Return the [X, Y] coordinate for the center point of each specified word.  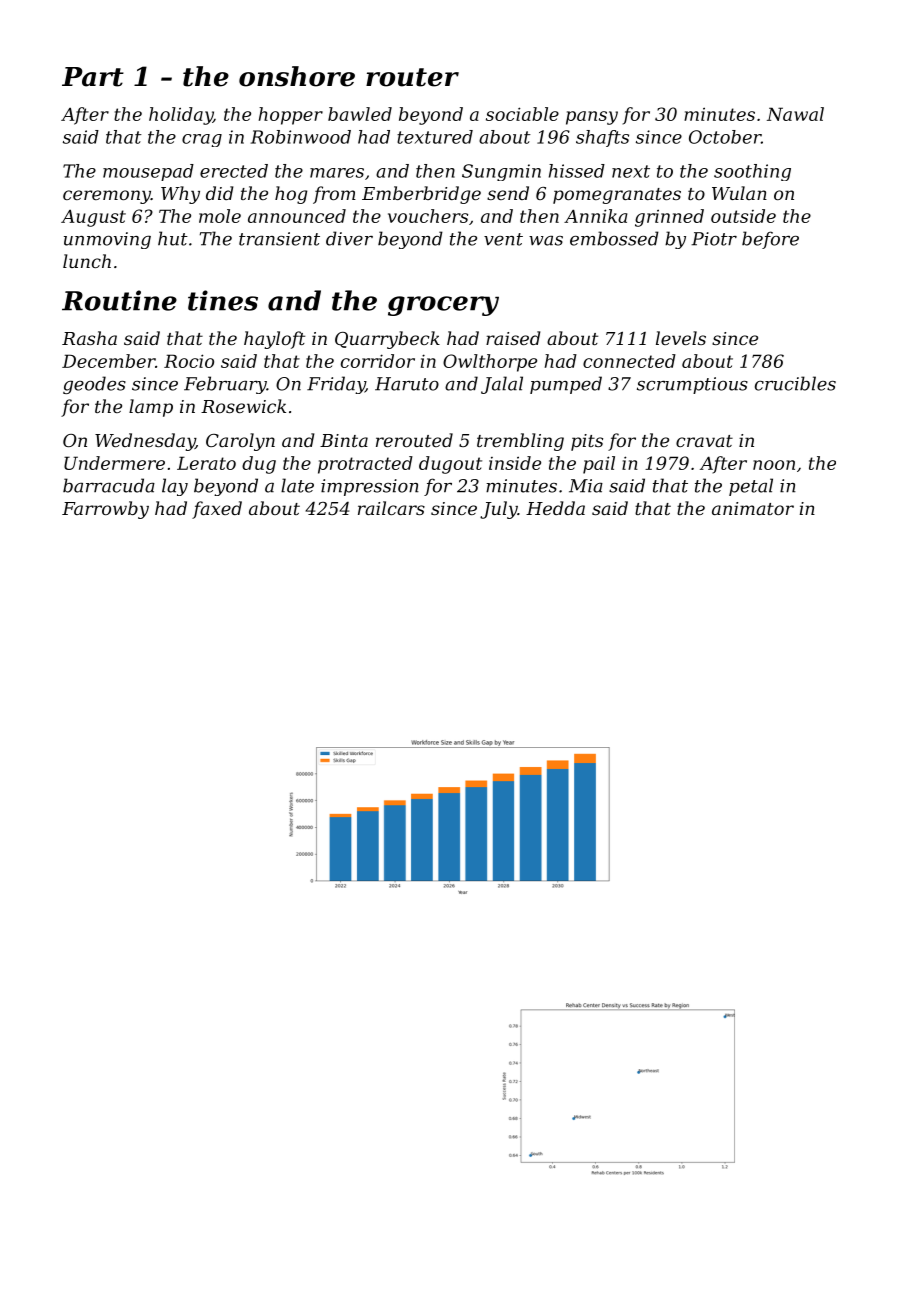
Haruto [407, 384]
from [334, 195]
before [770, 240]
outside [743, 216]
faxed [217, 510]
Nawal [795, 114]
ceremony [107, 197]
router [412, 77]
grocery [443, 306]
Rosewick [243, 406]
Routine [119, 300]
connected [629, 361]
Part [93, 77]
